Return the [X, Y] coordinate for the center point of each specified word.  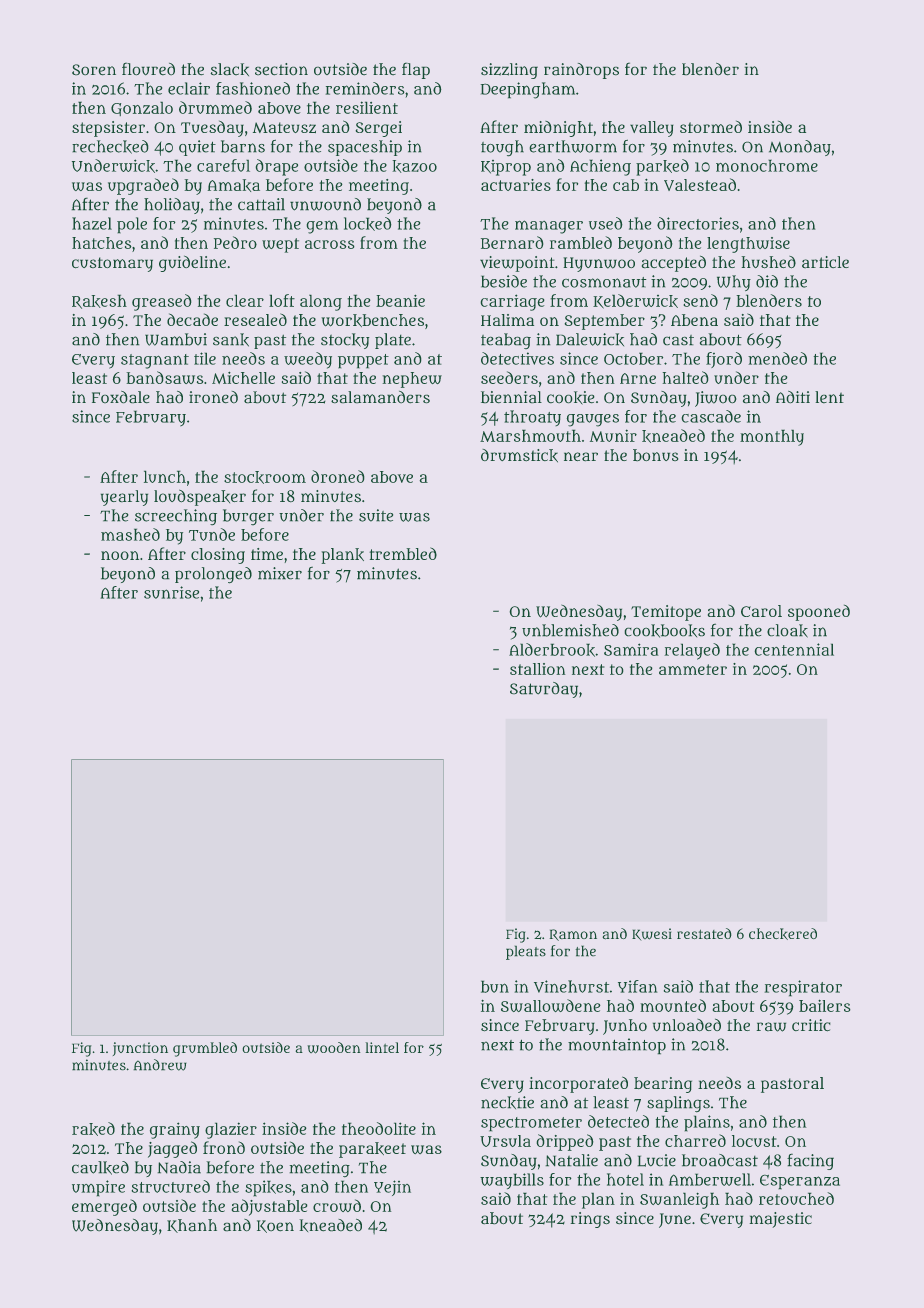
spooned [819, 613]
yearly [124, 498]
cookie [570, 398]
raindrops [581, 71]
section [281, 69]
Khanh [192, 1226]
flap [416, 71]
